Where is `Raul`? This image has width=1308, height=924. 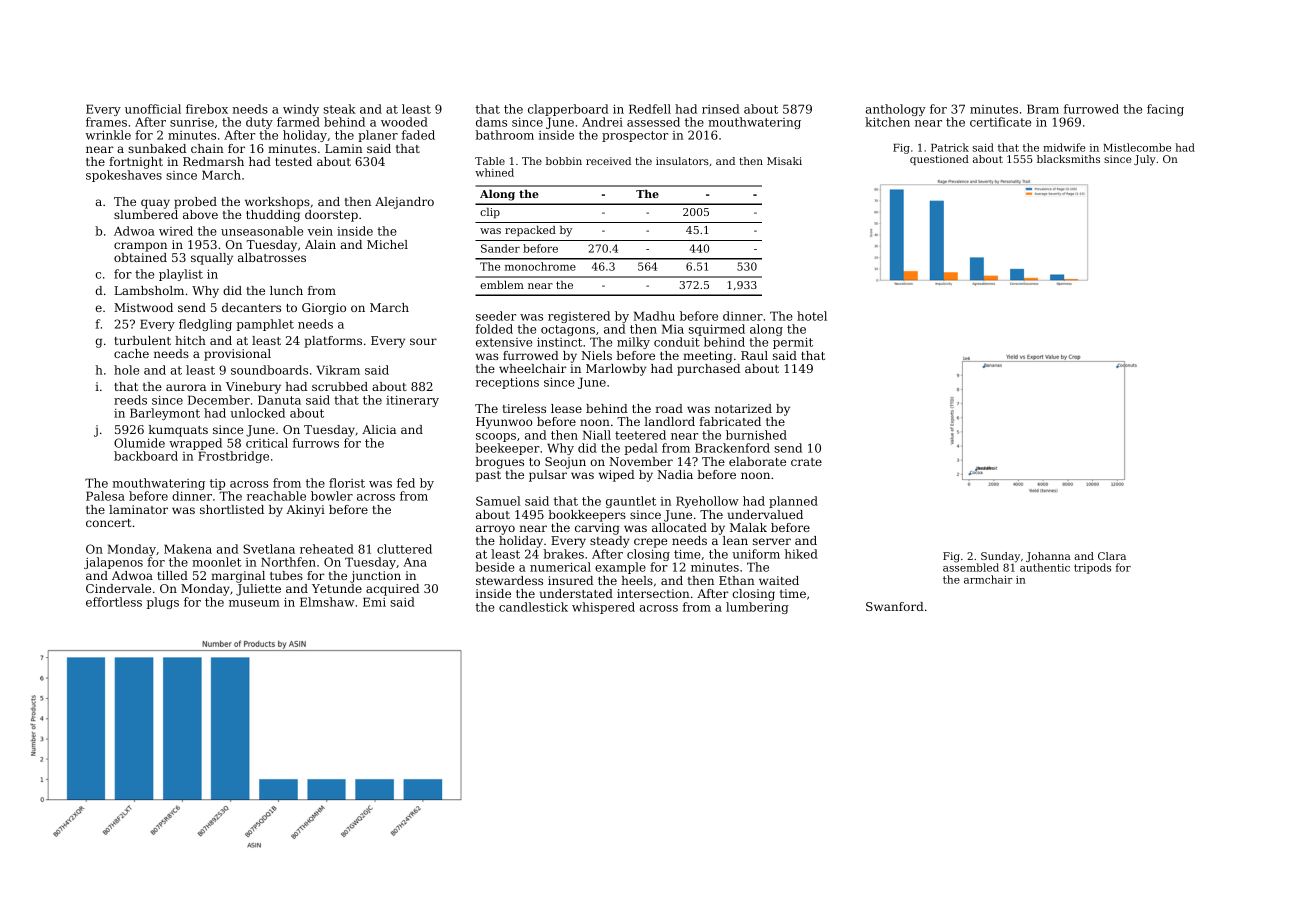
Raul is located at coordinates (754, 355).
